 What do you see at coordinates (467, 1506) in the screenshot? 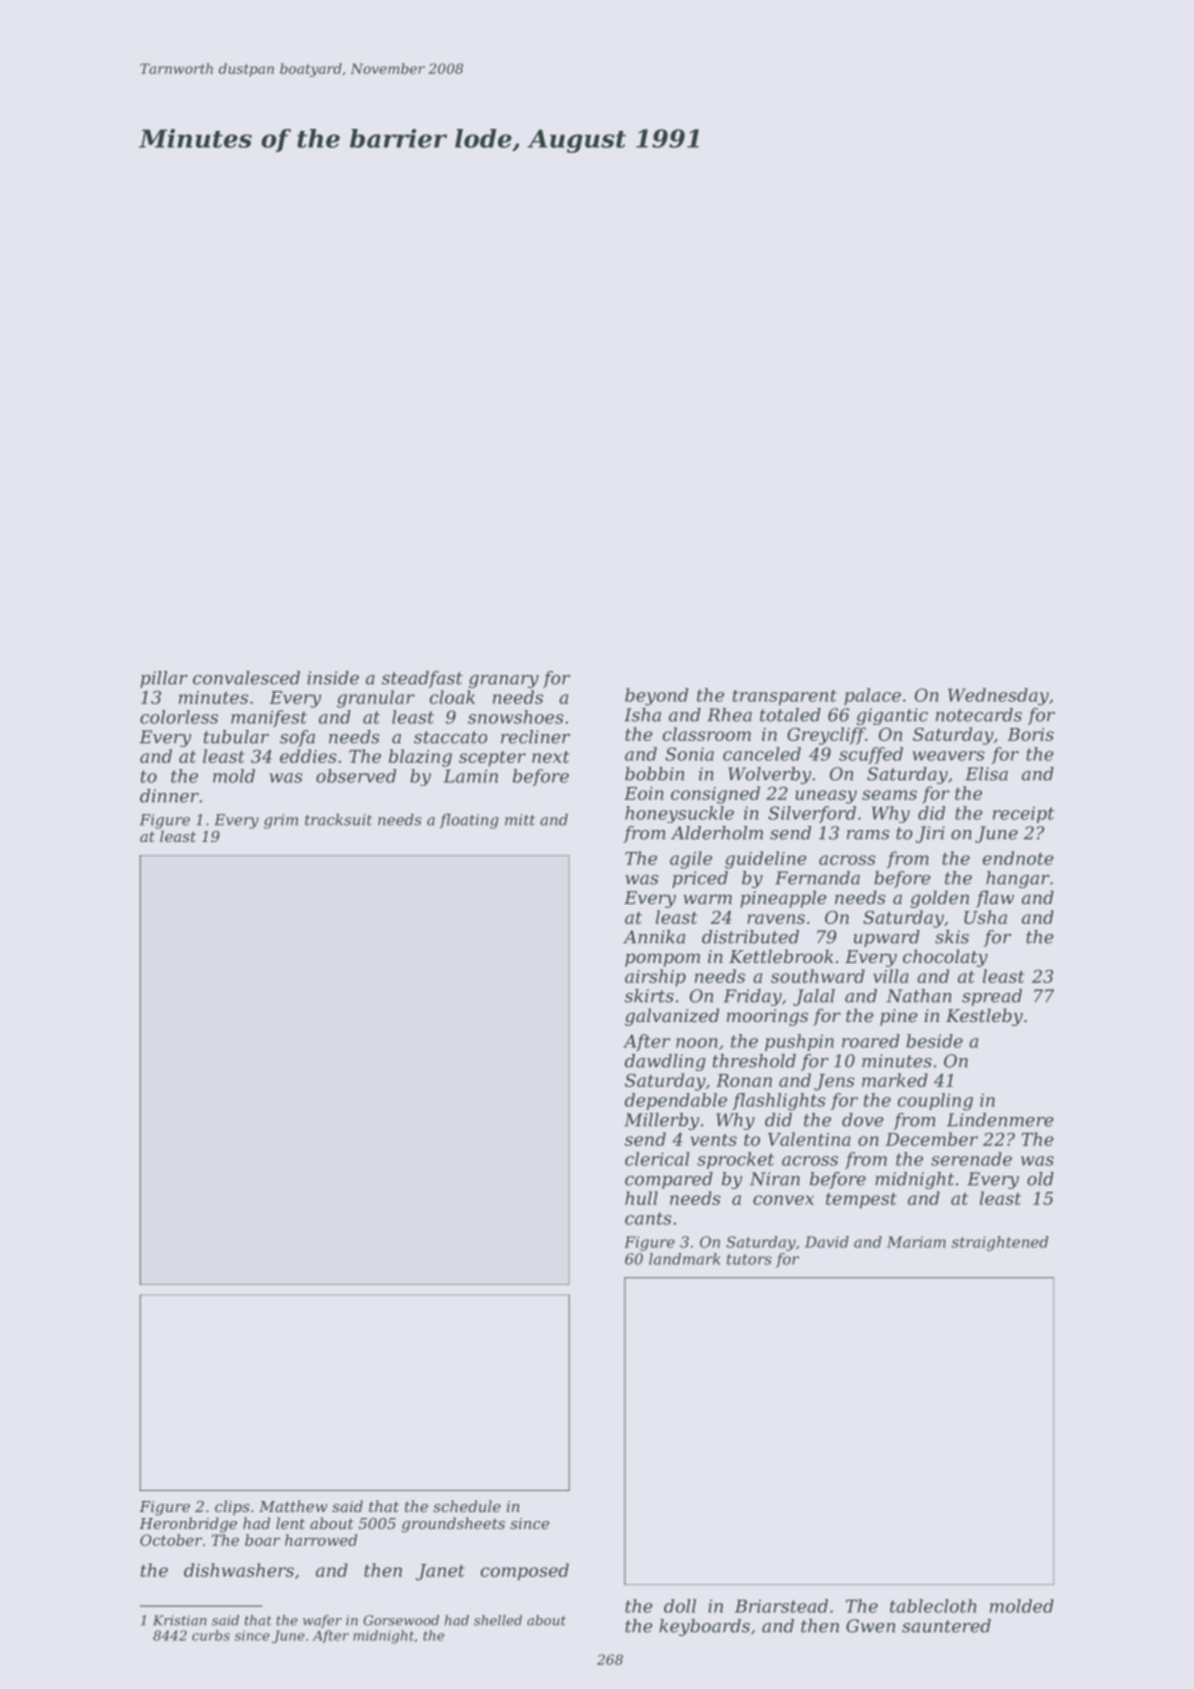
I see `schedule` at bounding box center [467, 1506].
